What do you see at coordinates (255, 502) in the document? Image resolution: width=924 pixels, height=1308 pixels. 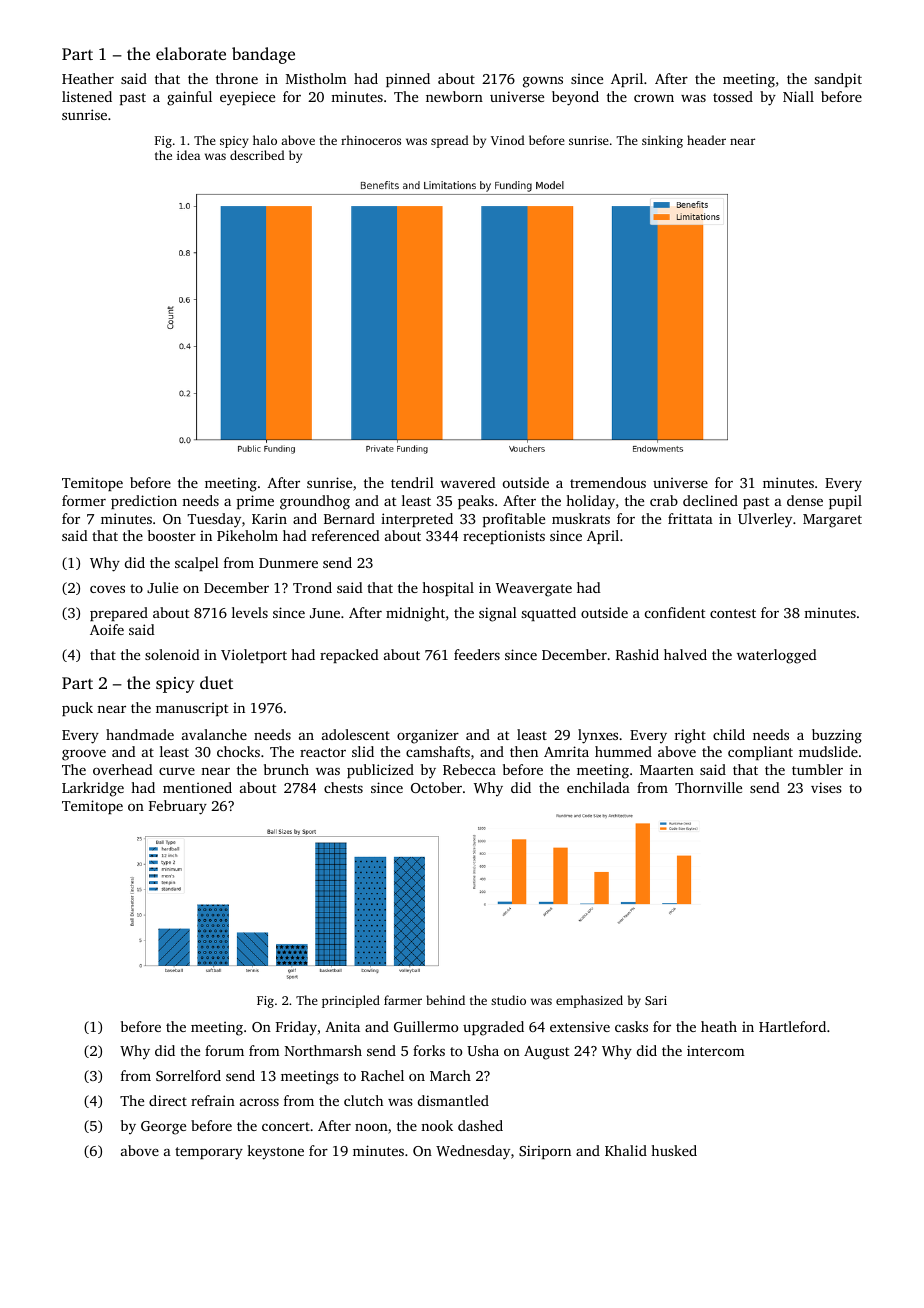 I see `prime` at bounding box center [255, 502].
